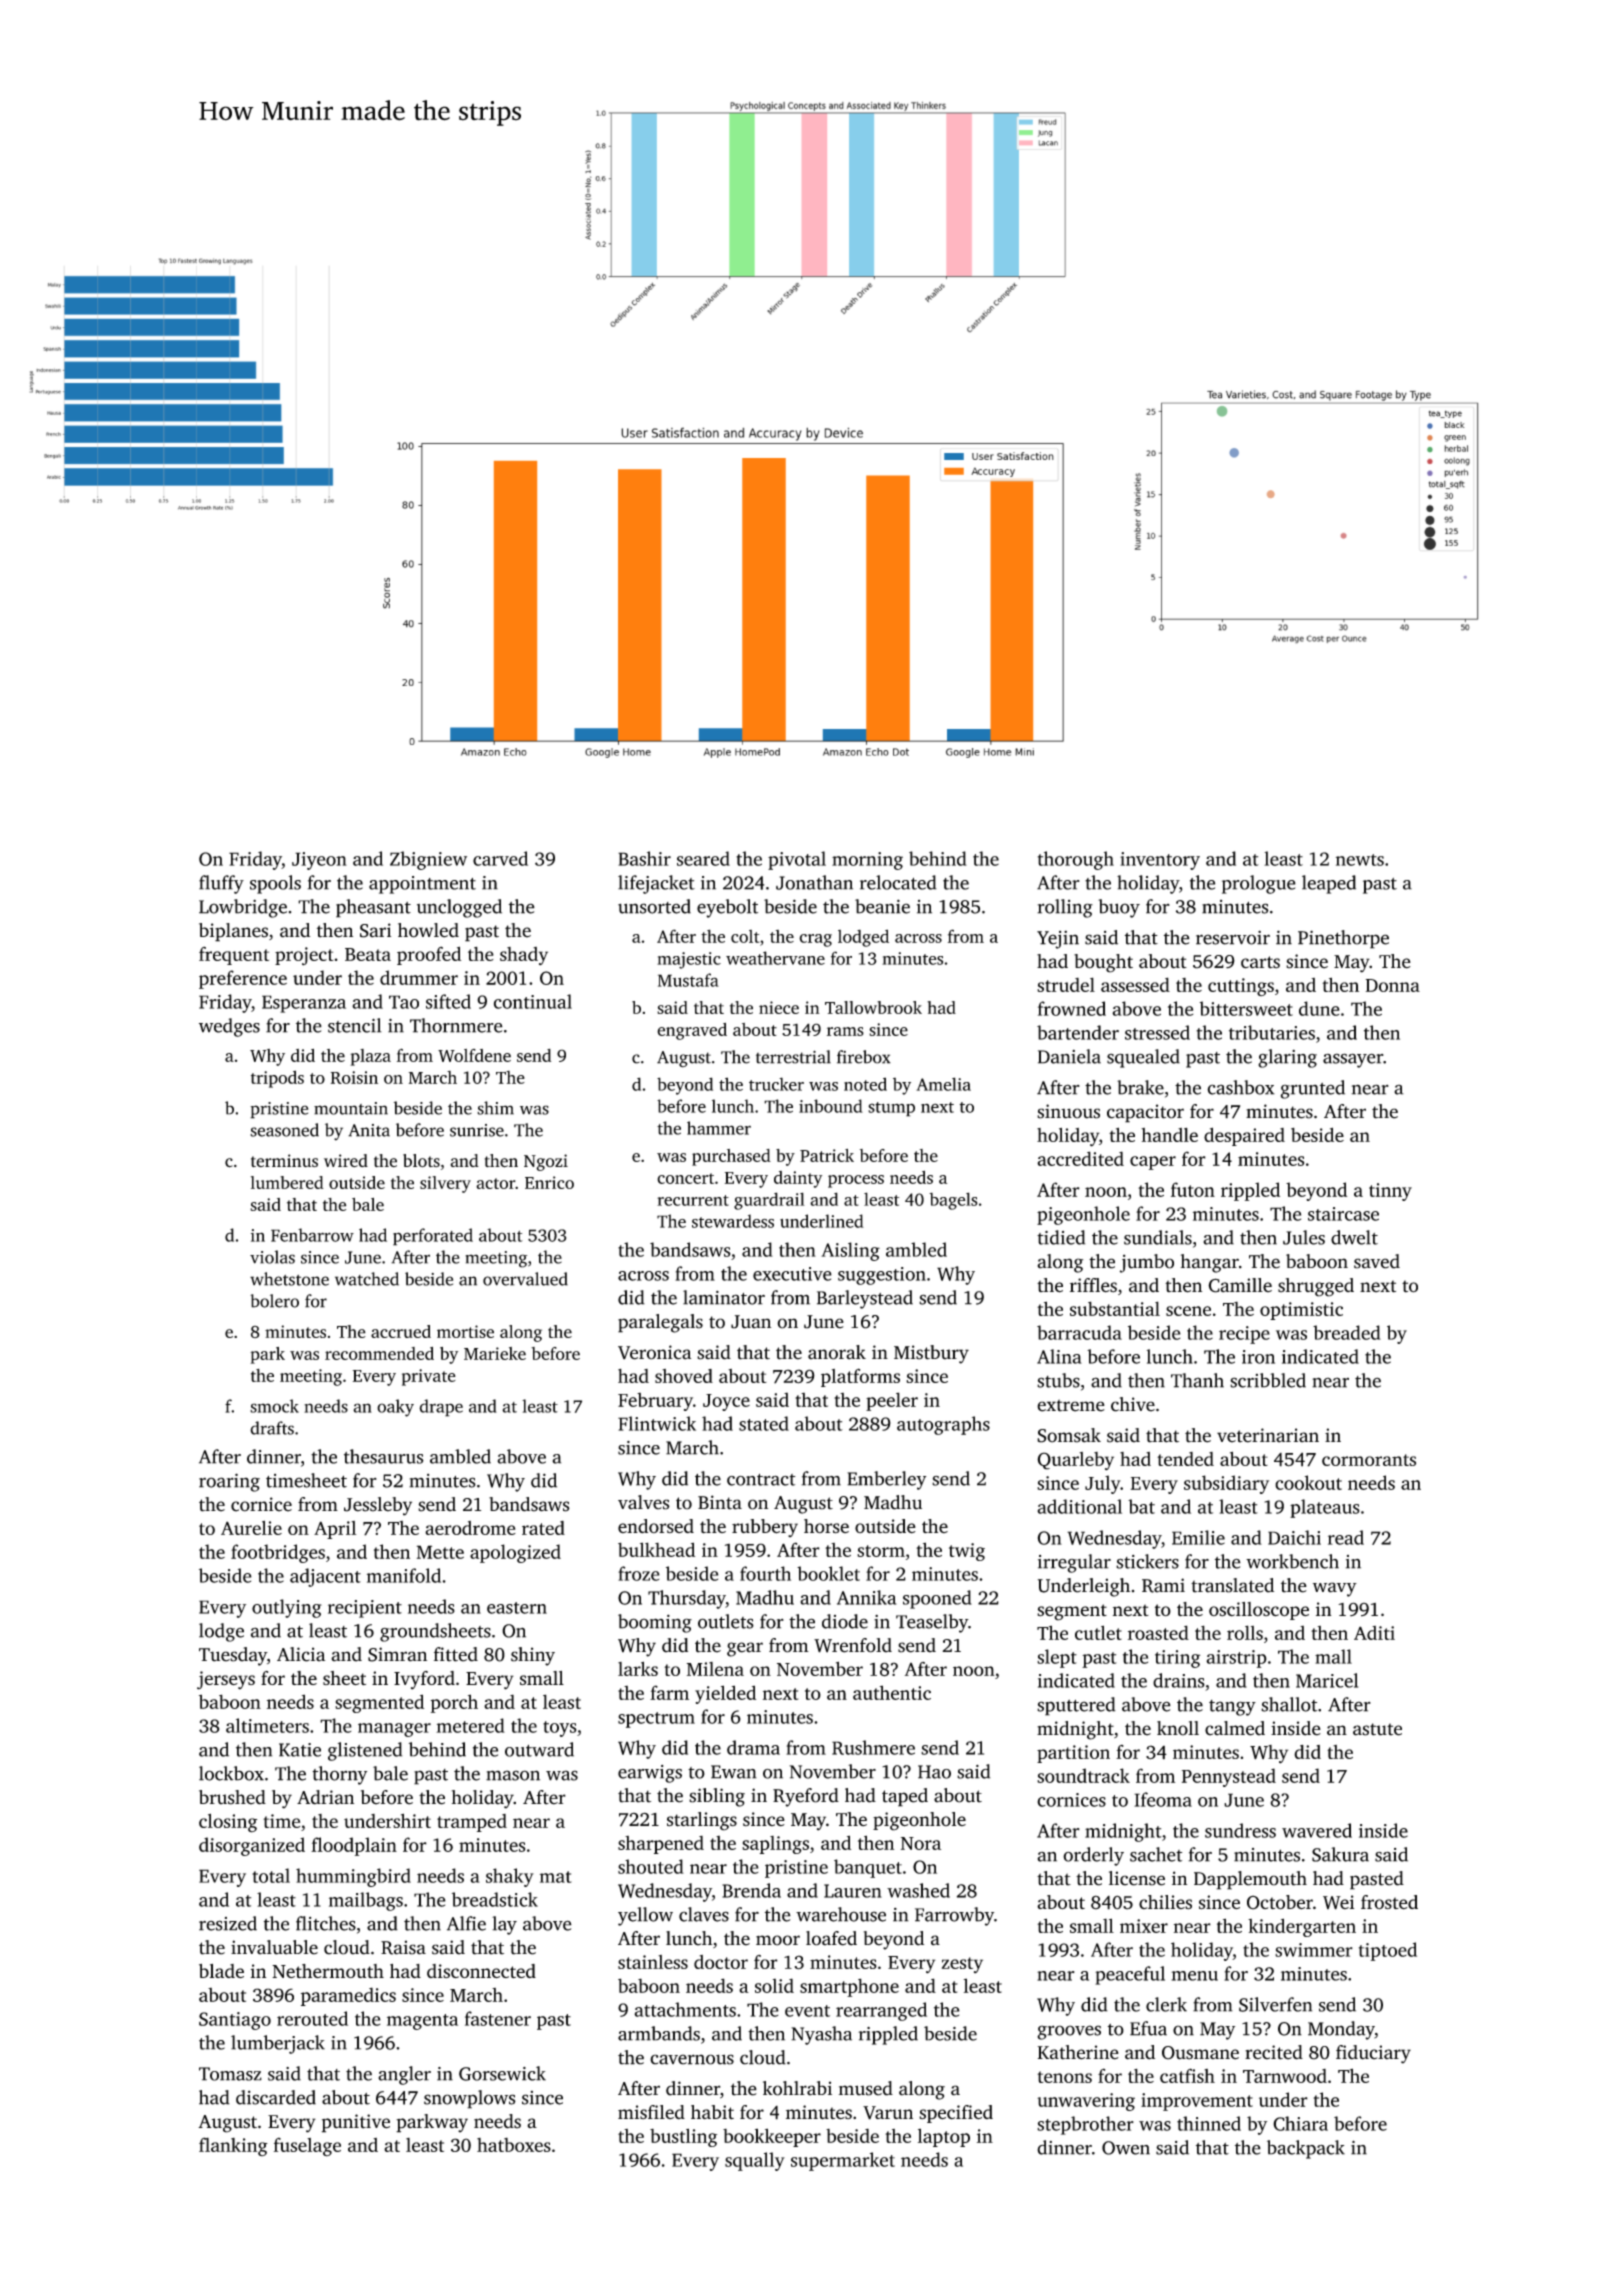  What do you see at coordinates (797, 860) in the screenshot?
I see `pivotal` at bounding box center [797, 860].
